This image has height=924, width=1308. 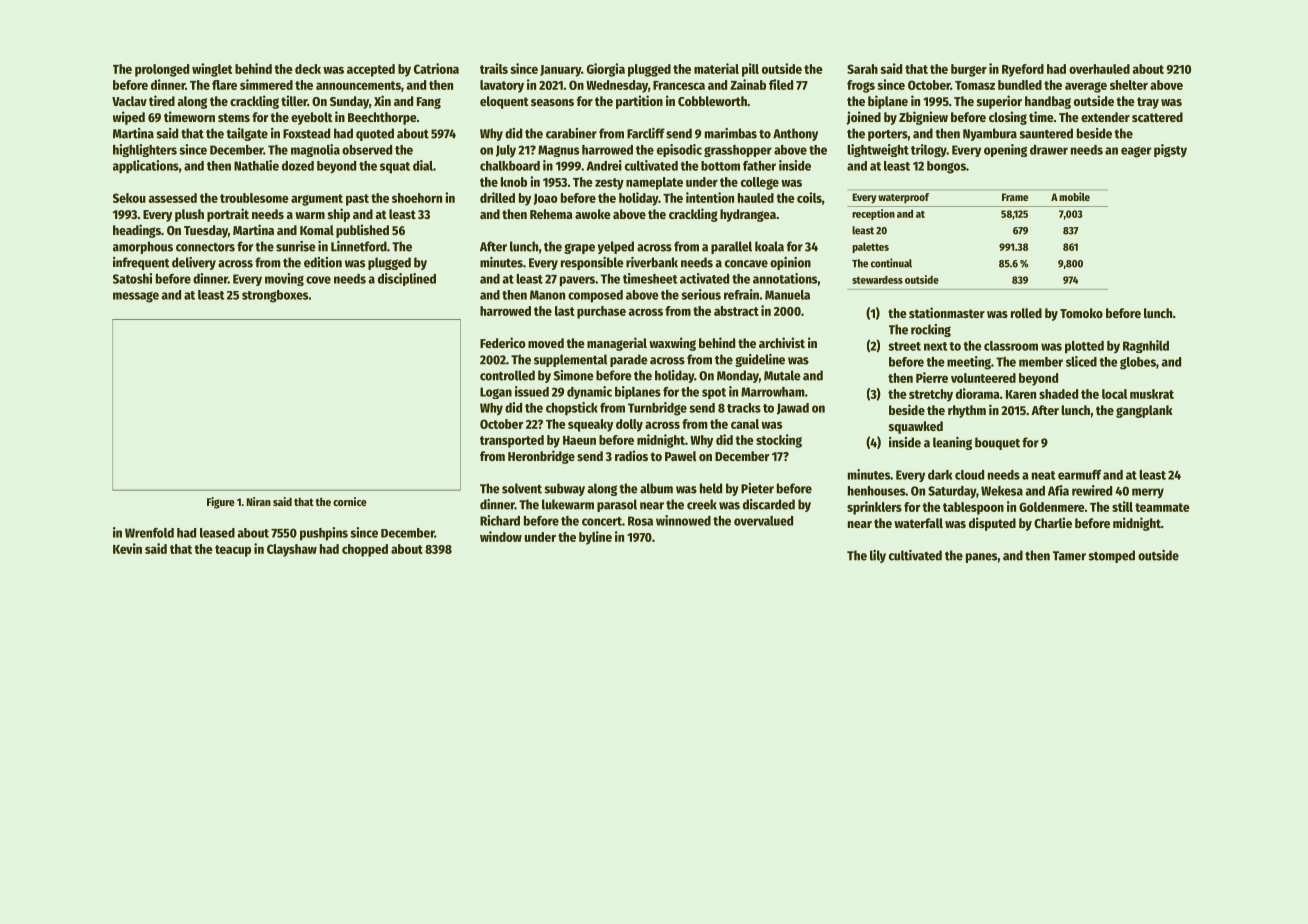 What do you see at coordinates (891, 263) in the image?
I see `continual` at bounding box center [891, 263].
